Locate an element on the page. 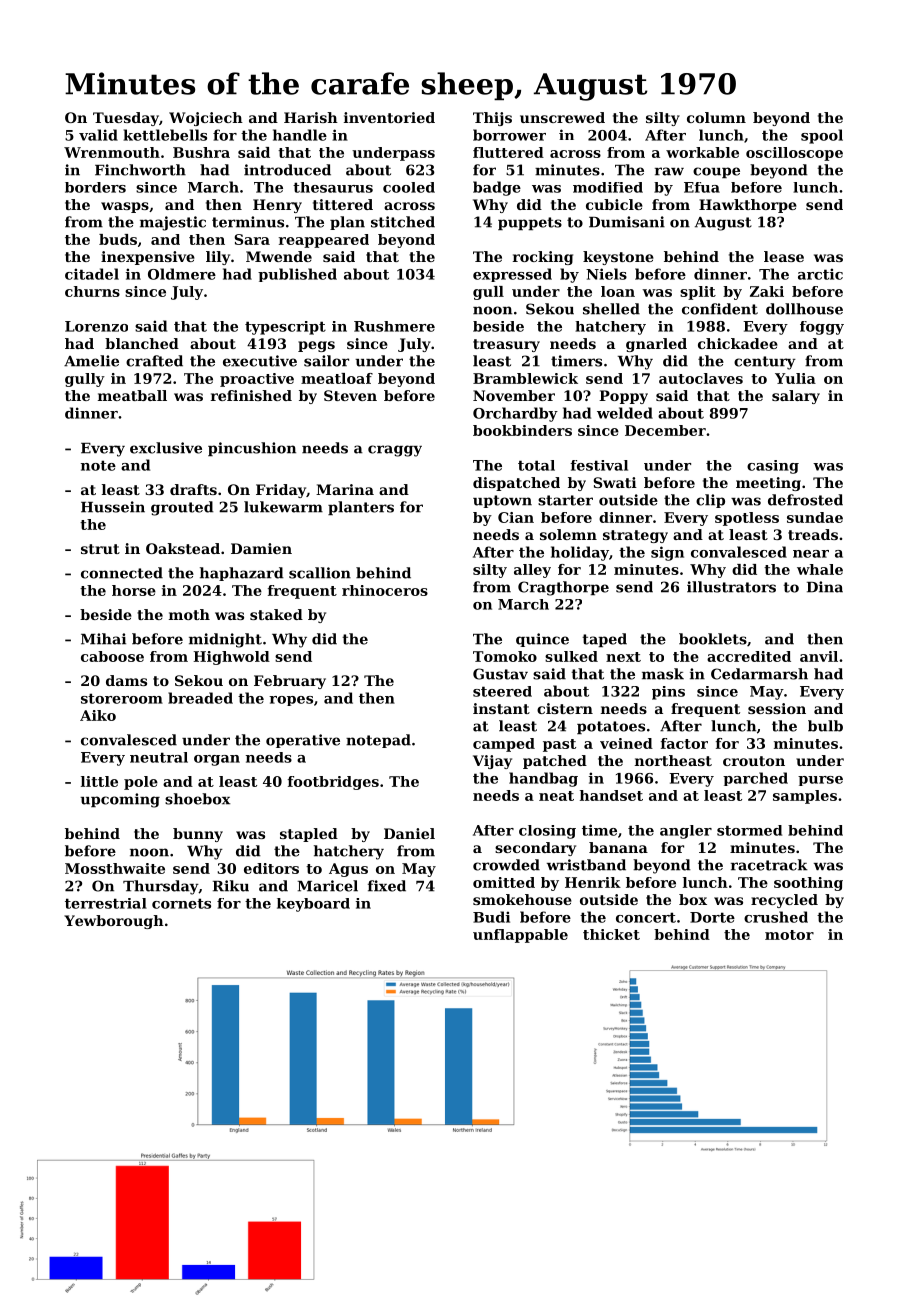  unflappable is located at coordinates (520, 936).
